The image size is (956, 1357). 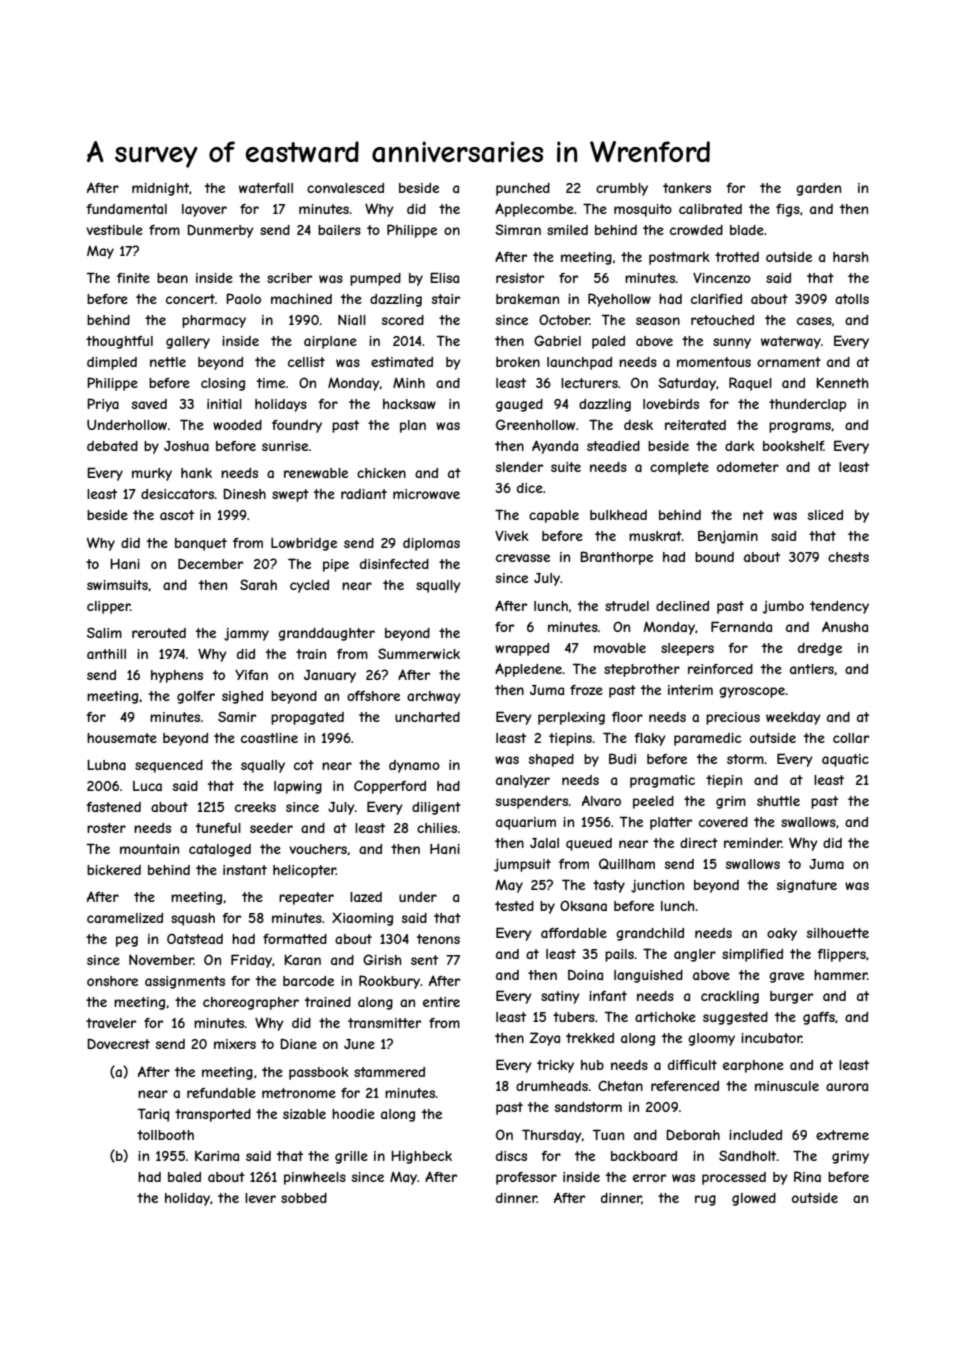 What do you see at coordinates (106, 654) in the document?
I see `anthill` at bounding box center [106, 654].
